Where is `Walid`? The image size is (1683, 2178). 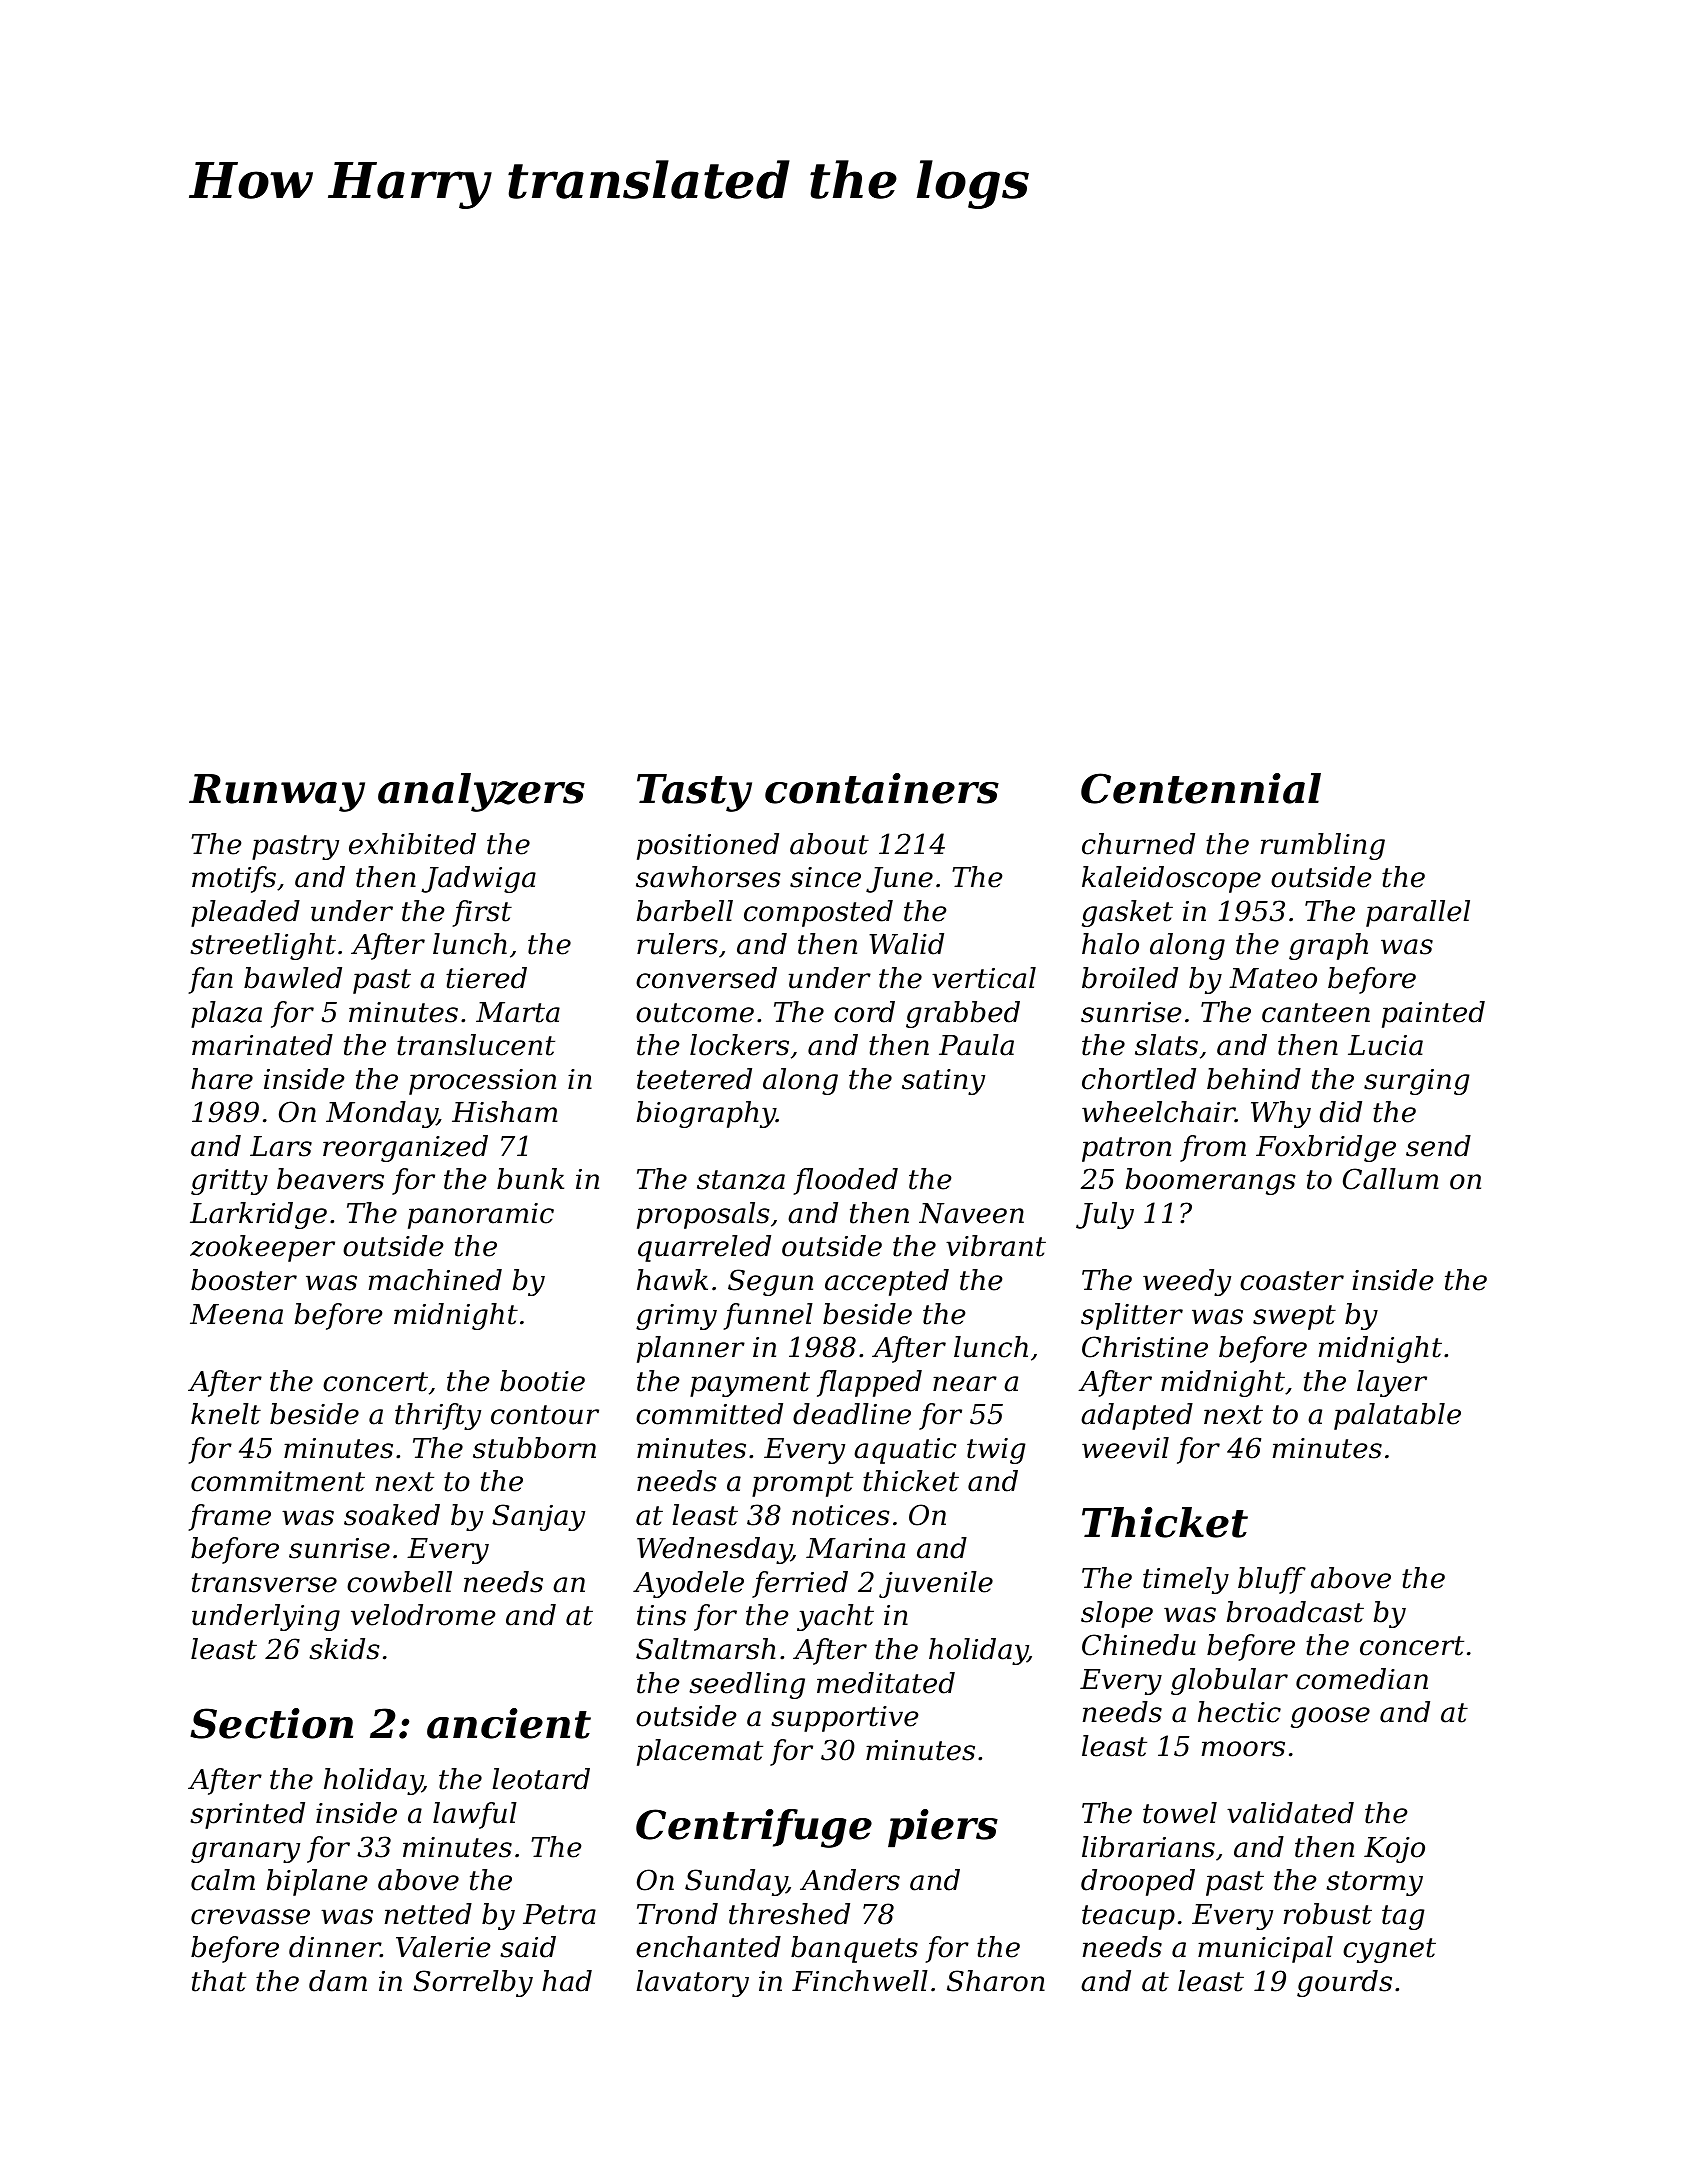
Walid is located at coordinates (906, 944).
